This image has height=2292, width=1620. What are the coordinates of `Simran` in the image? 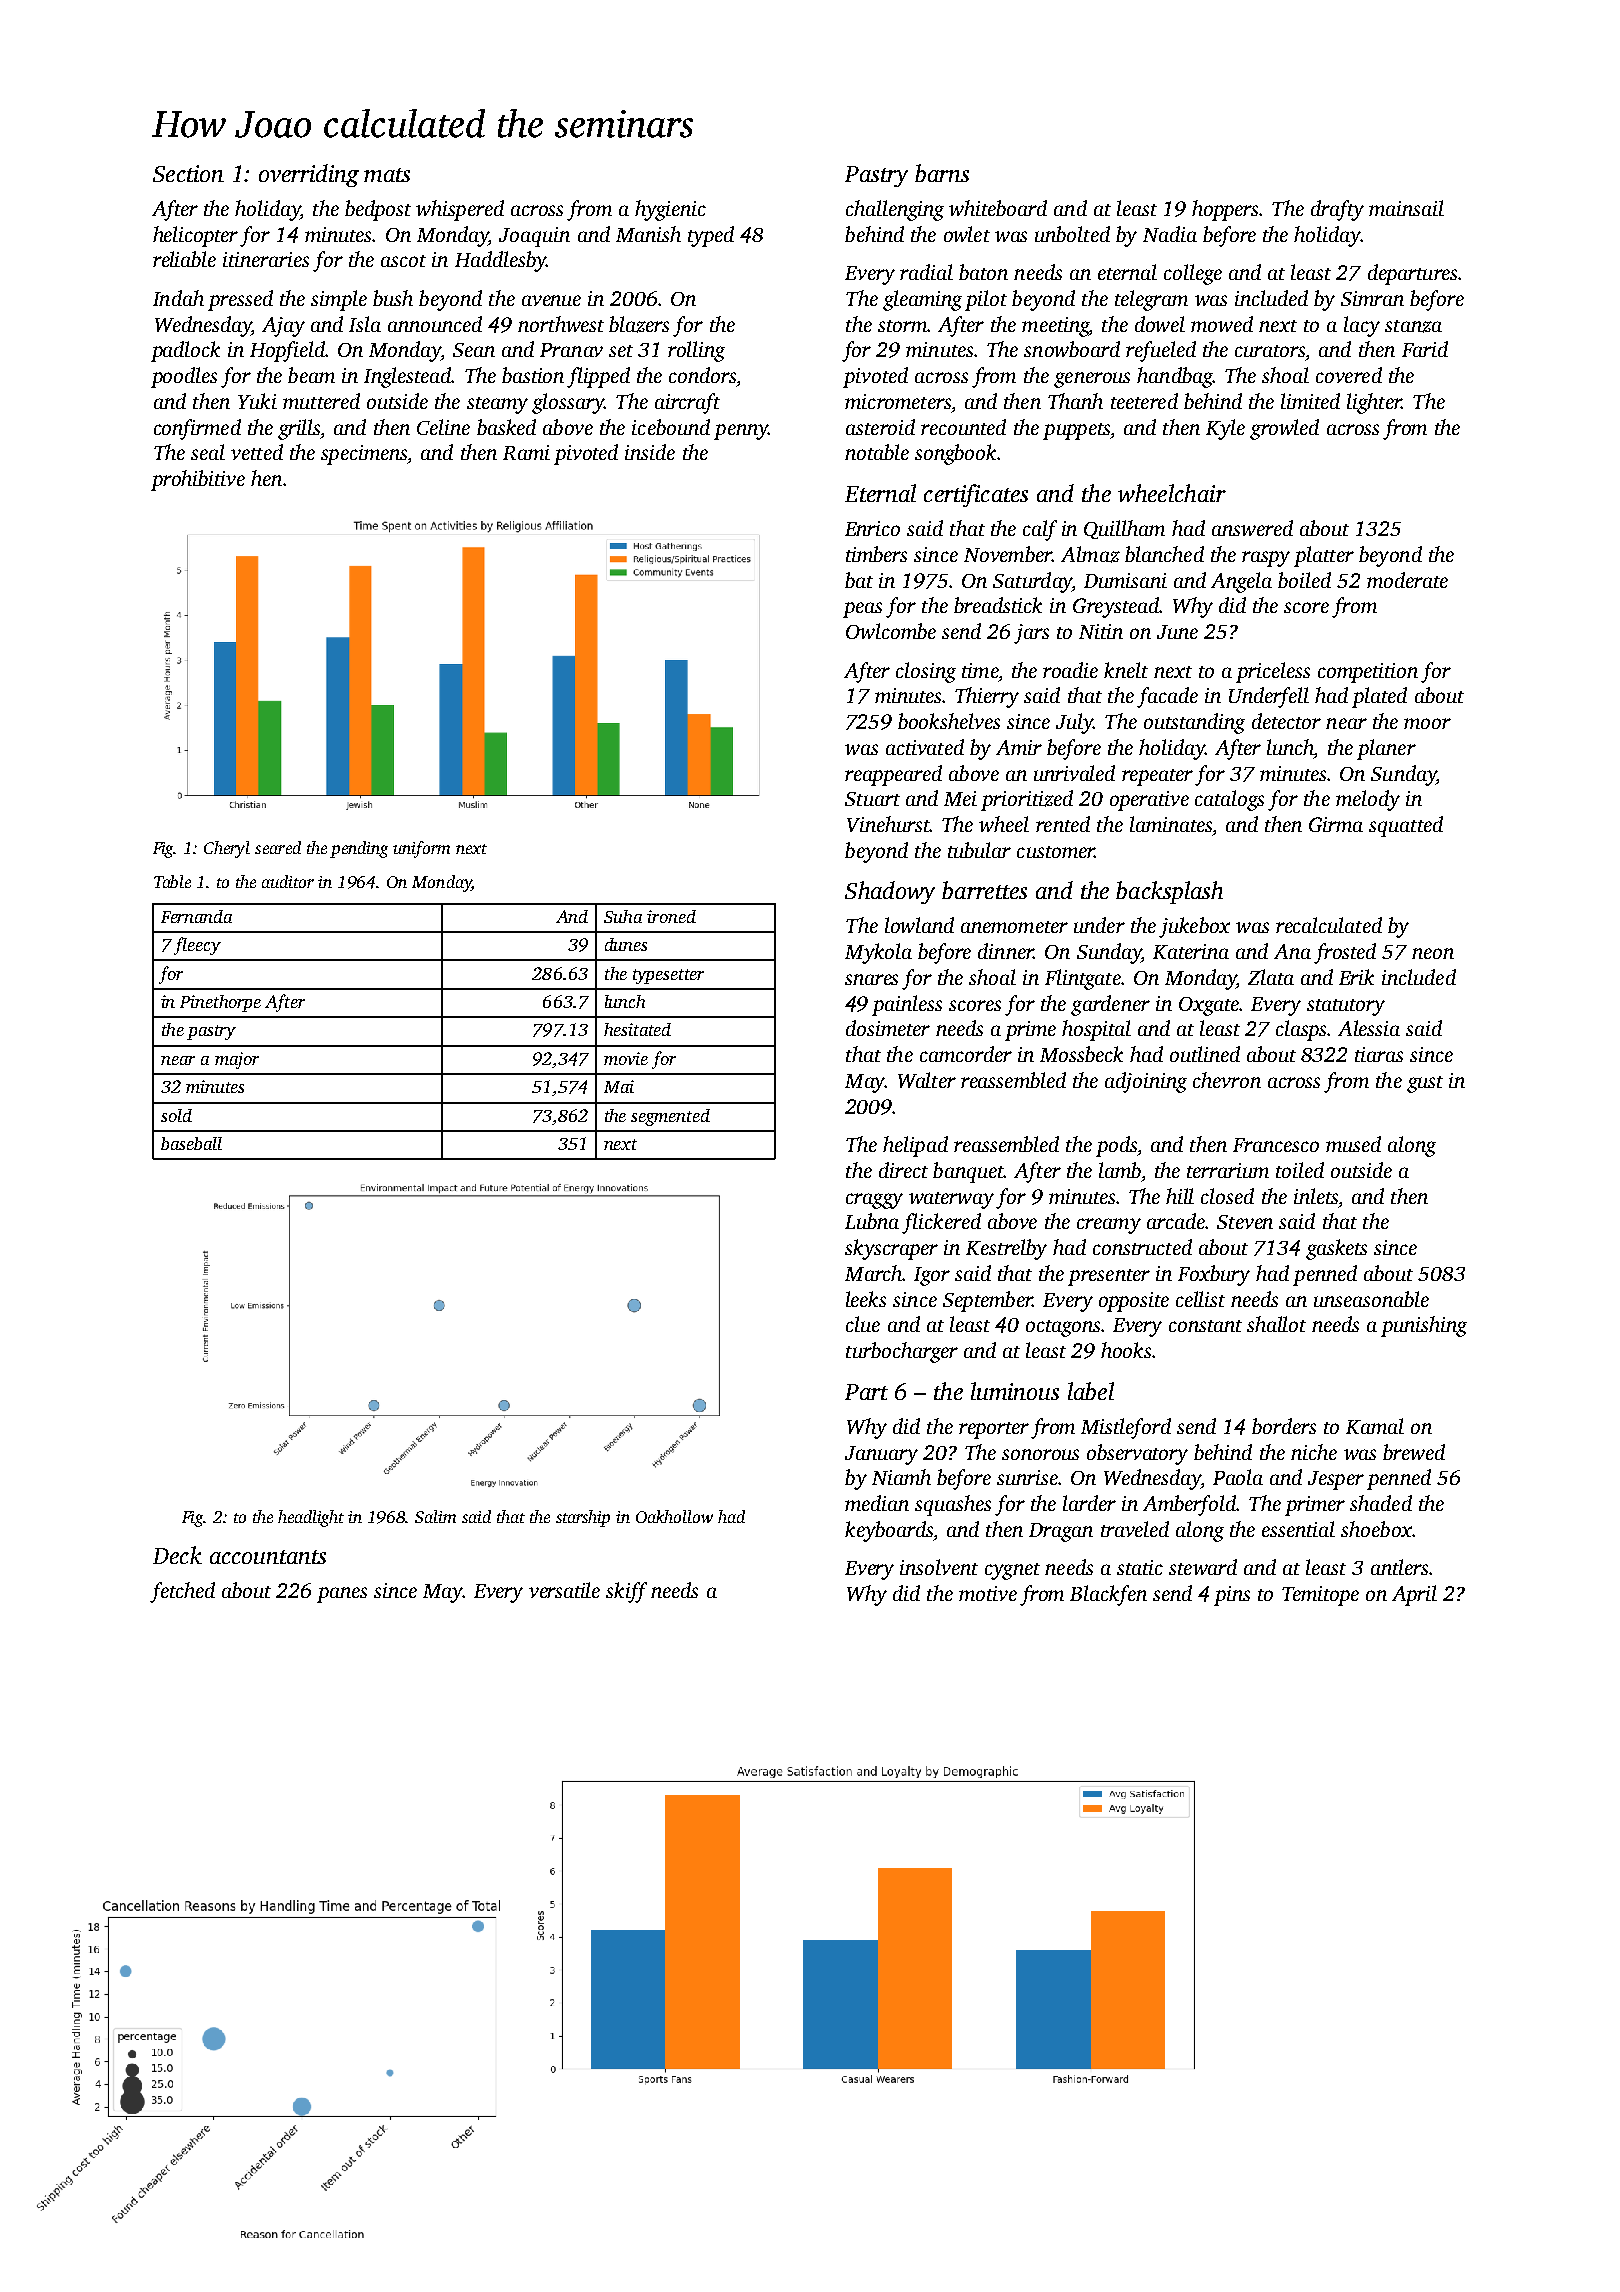 It's located at (1372, 298).
